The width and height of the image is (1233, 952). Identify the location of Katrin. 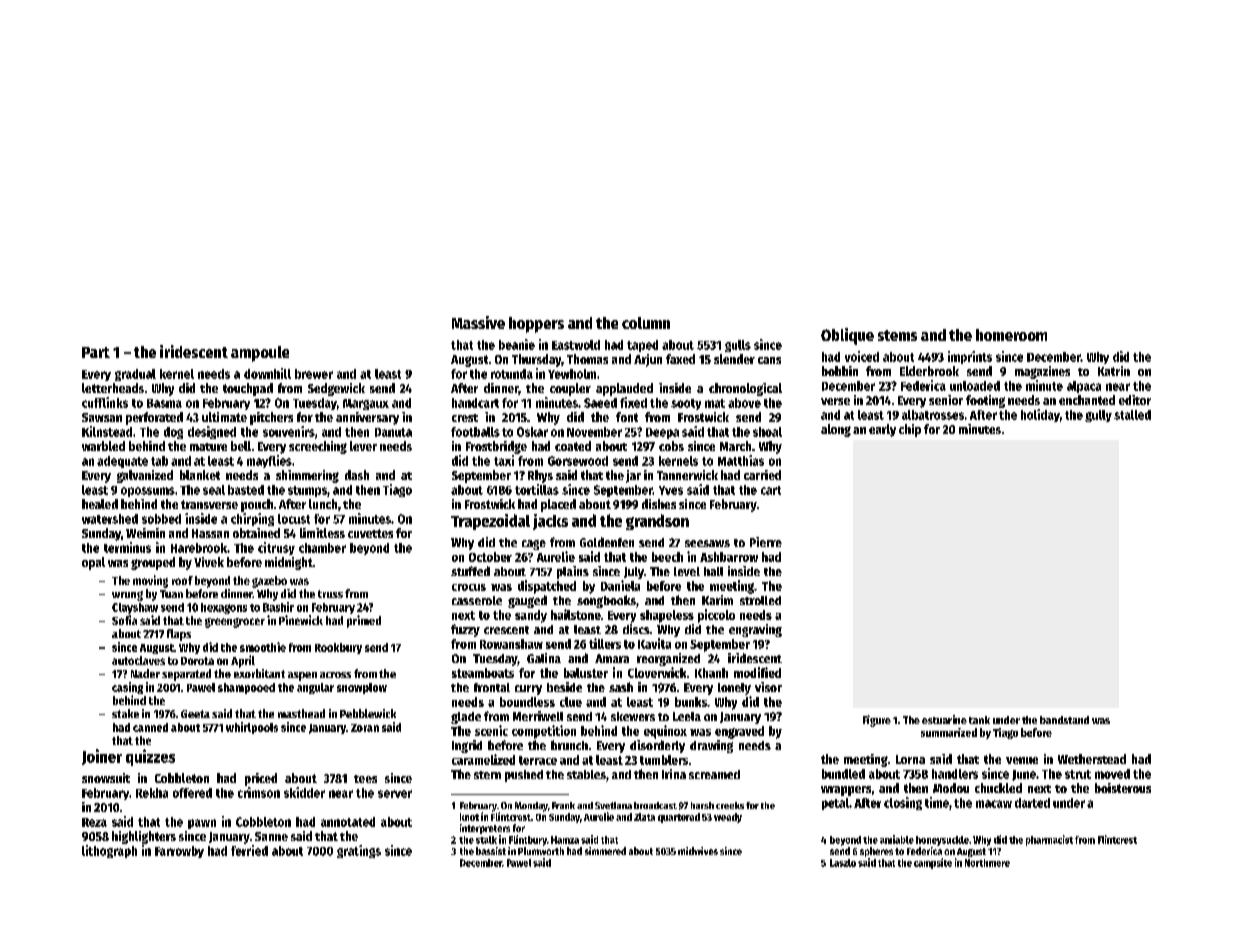
(1114, 371).
